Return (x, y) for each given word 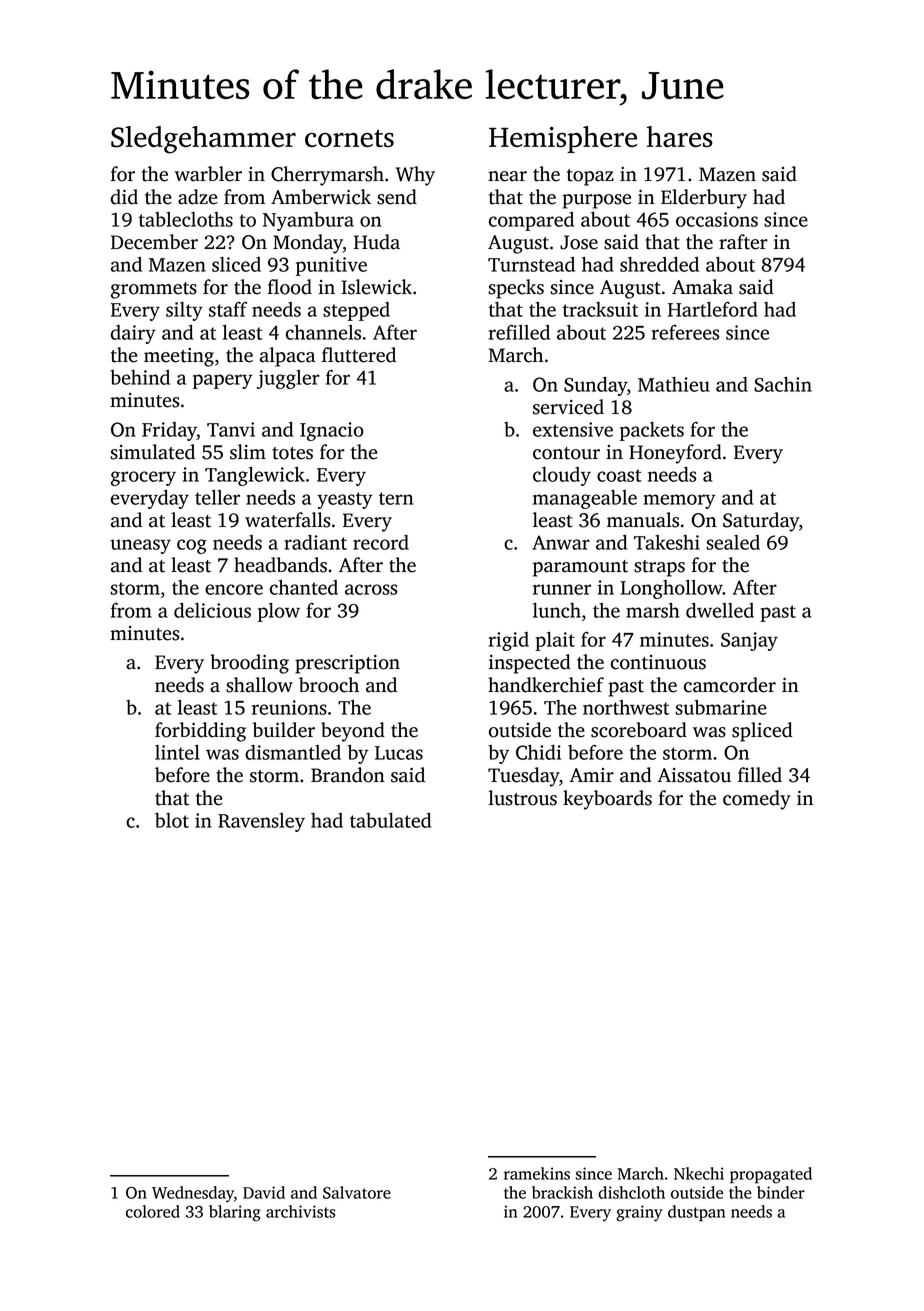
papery (222, 381)
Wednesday (193, 1194)
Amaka (702, 287)
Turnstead (531, 264)
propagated (771, 1175)
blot (172, 820)
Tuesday (523, 777)
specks (516, 289)
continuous (658, 662)
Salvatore (357, 1192)
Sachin (783, 384)
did (124, 197)
